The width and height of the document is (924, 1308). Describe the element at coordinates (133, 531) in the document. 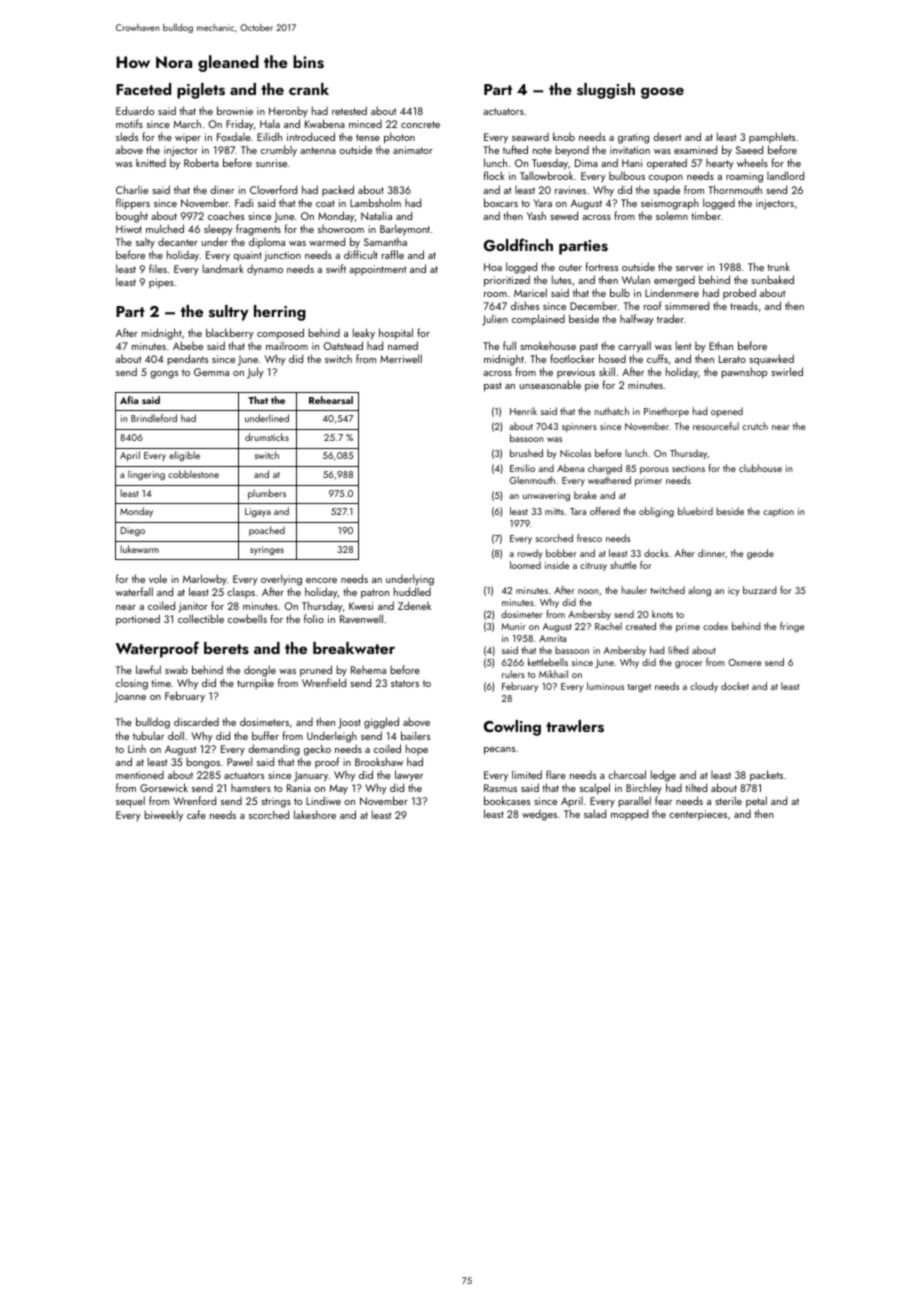

I see `Diego` at that location.
